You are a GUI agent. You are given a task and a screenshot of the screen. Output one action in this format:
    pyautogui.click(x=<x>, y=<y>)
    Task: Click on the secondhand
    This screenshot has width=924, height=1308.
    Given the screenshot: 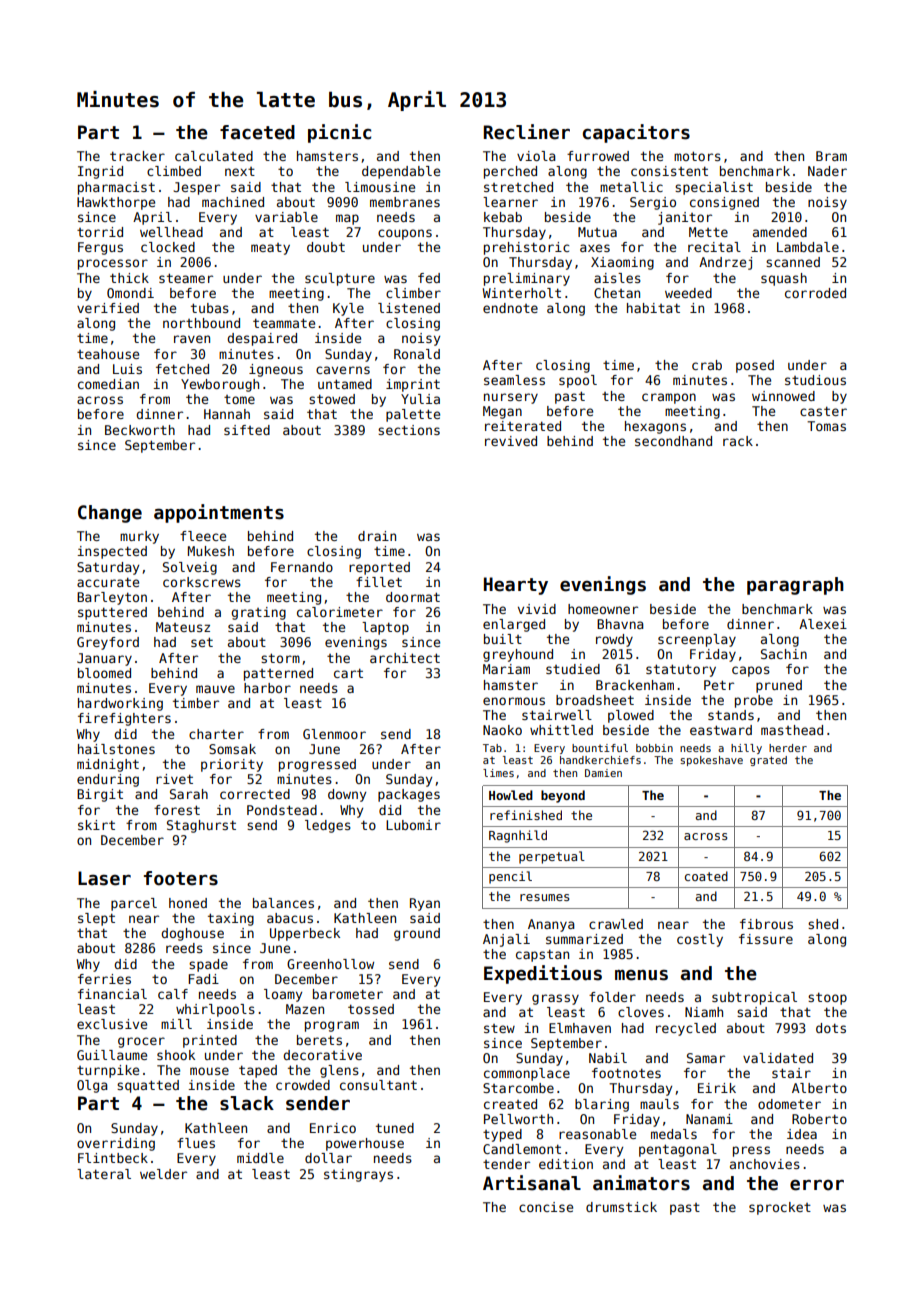 What is the action you would take?
    pyautogui.click(x=673, y=441)
